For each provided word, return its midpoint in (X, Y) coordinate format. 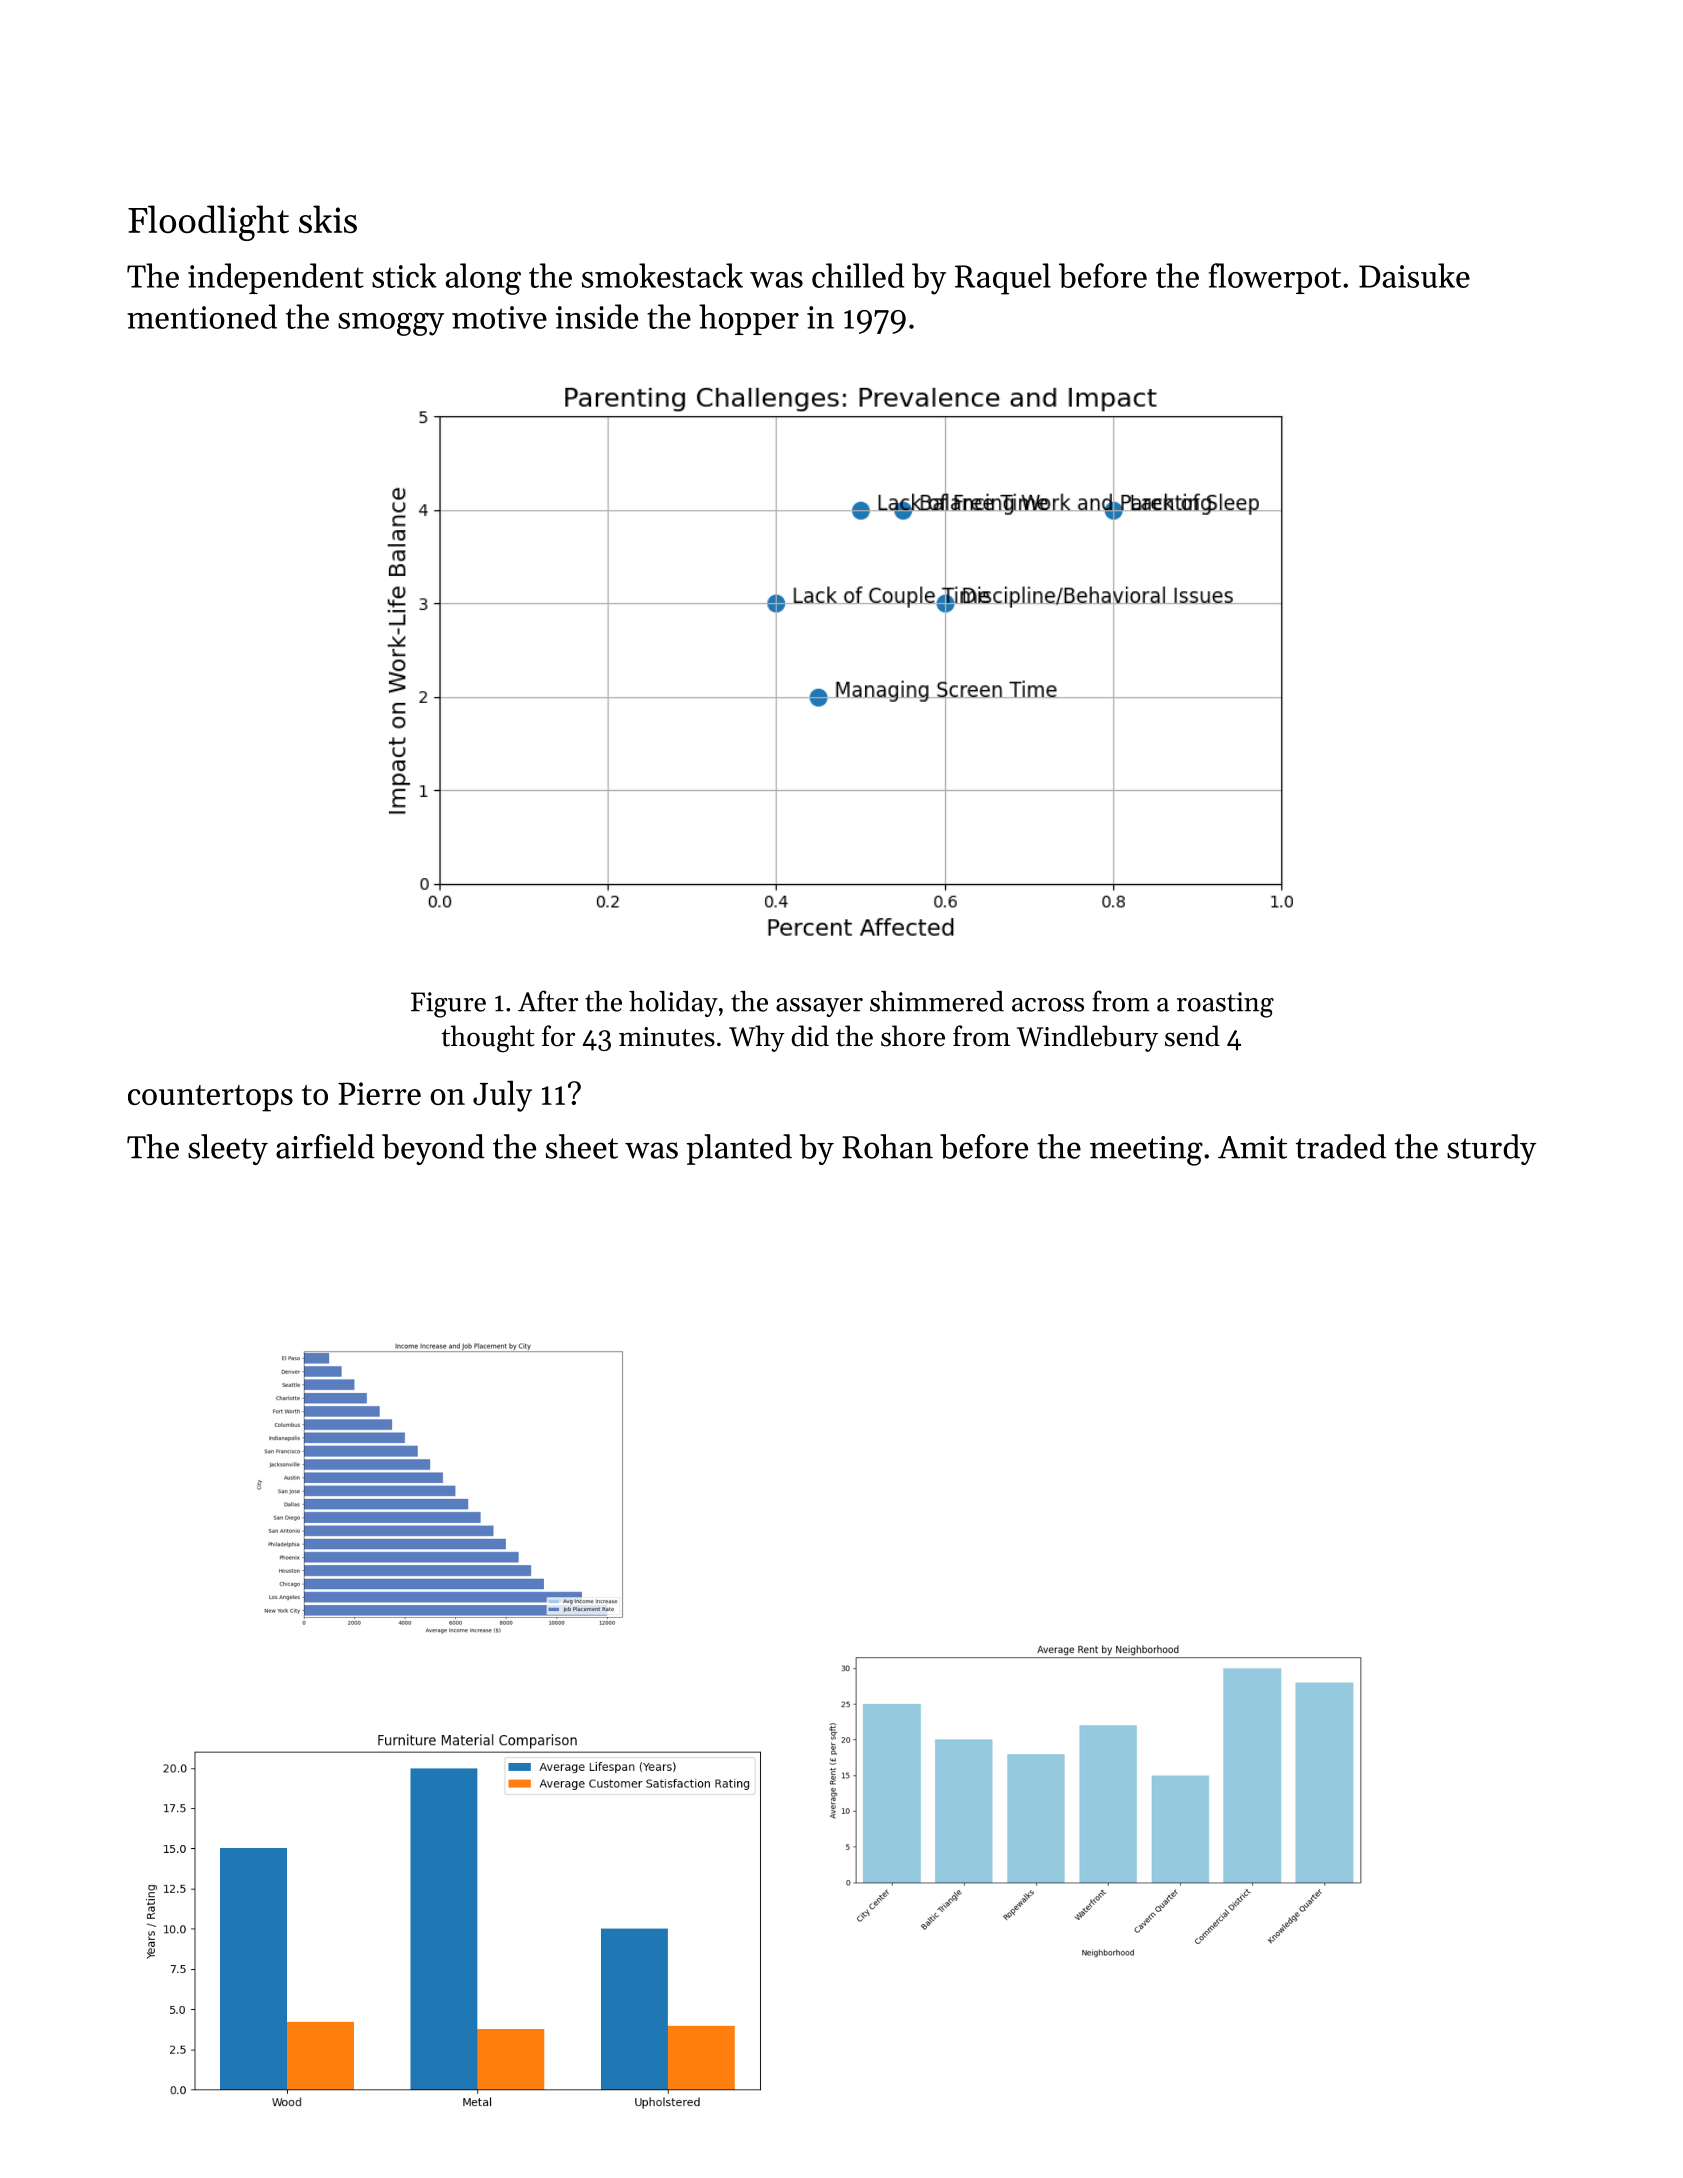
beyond (433, 1149)
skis (328, 219)
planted (739, 1149)
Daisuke (1414, 275)
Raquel (1003, 279)
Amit (1252, 1147)
